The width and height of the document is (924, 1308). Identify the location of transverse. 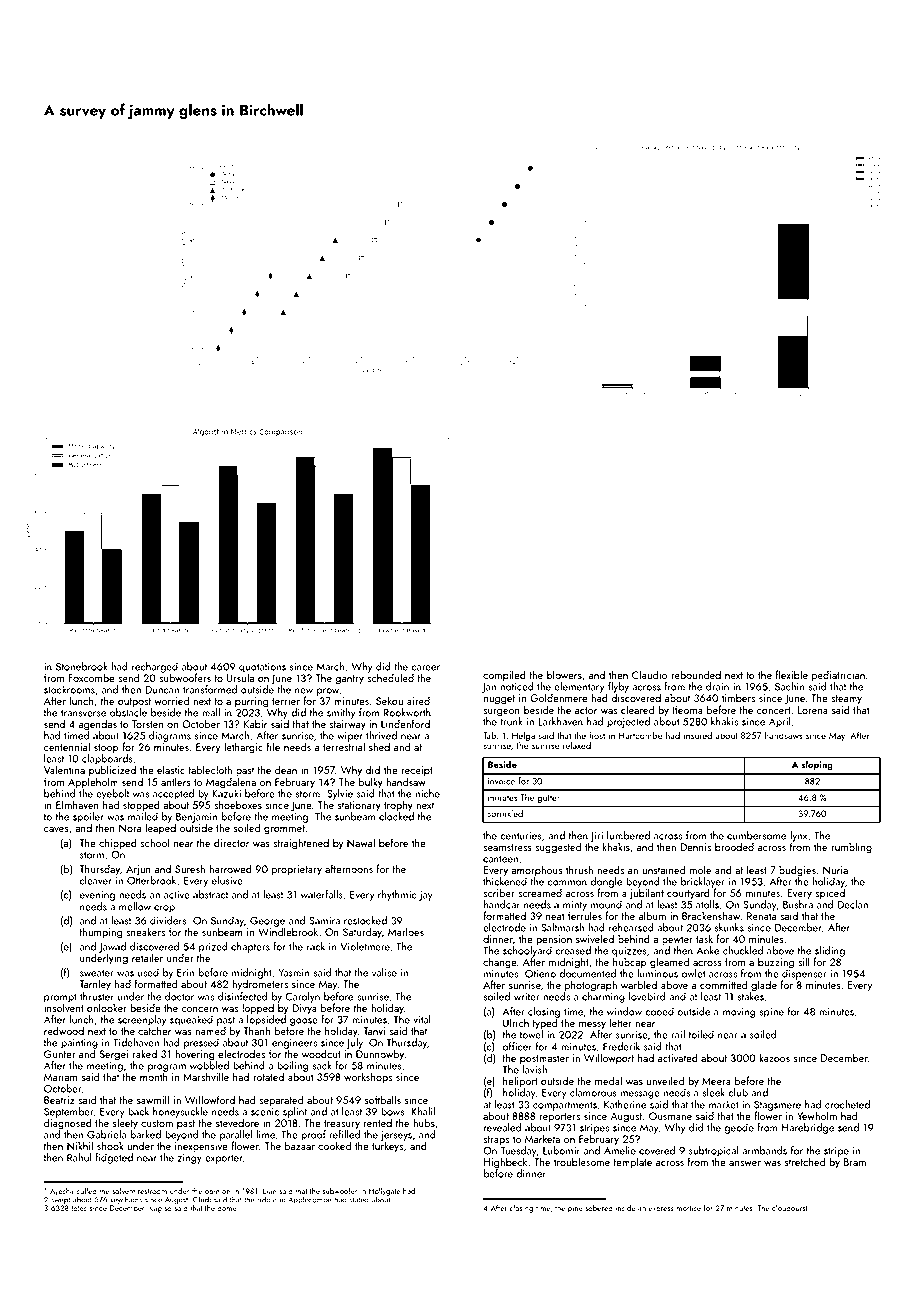
(83, 713).
